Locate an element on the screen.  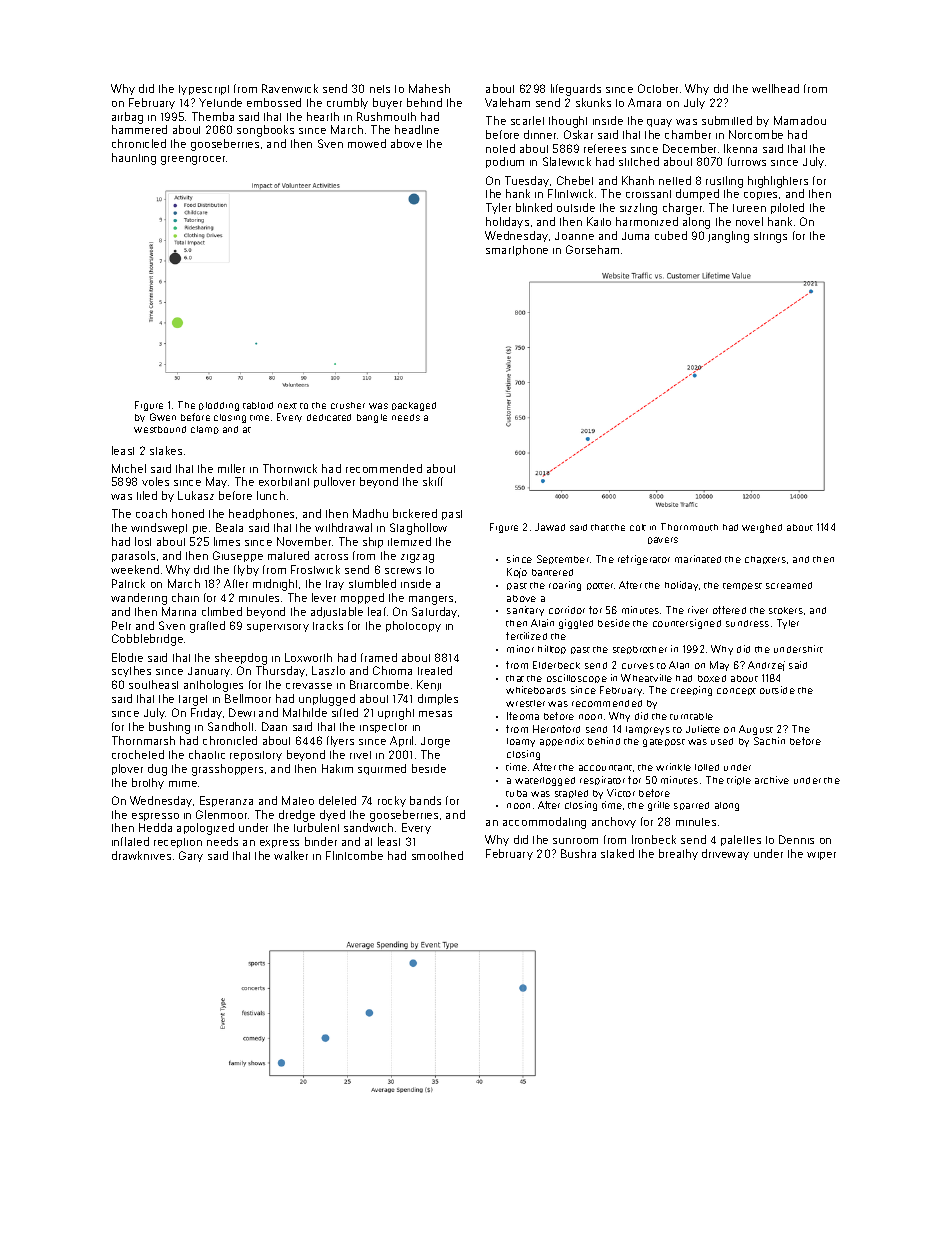
plodding is located at coordinates (219, 406).
